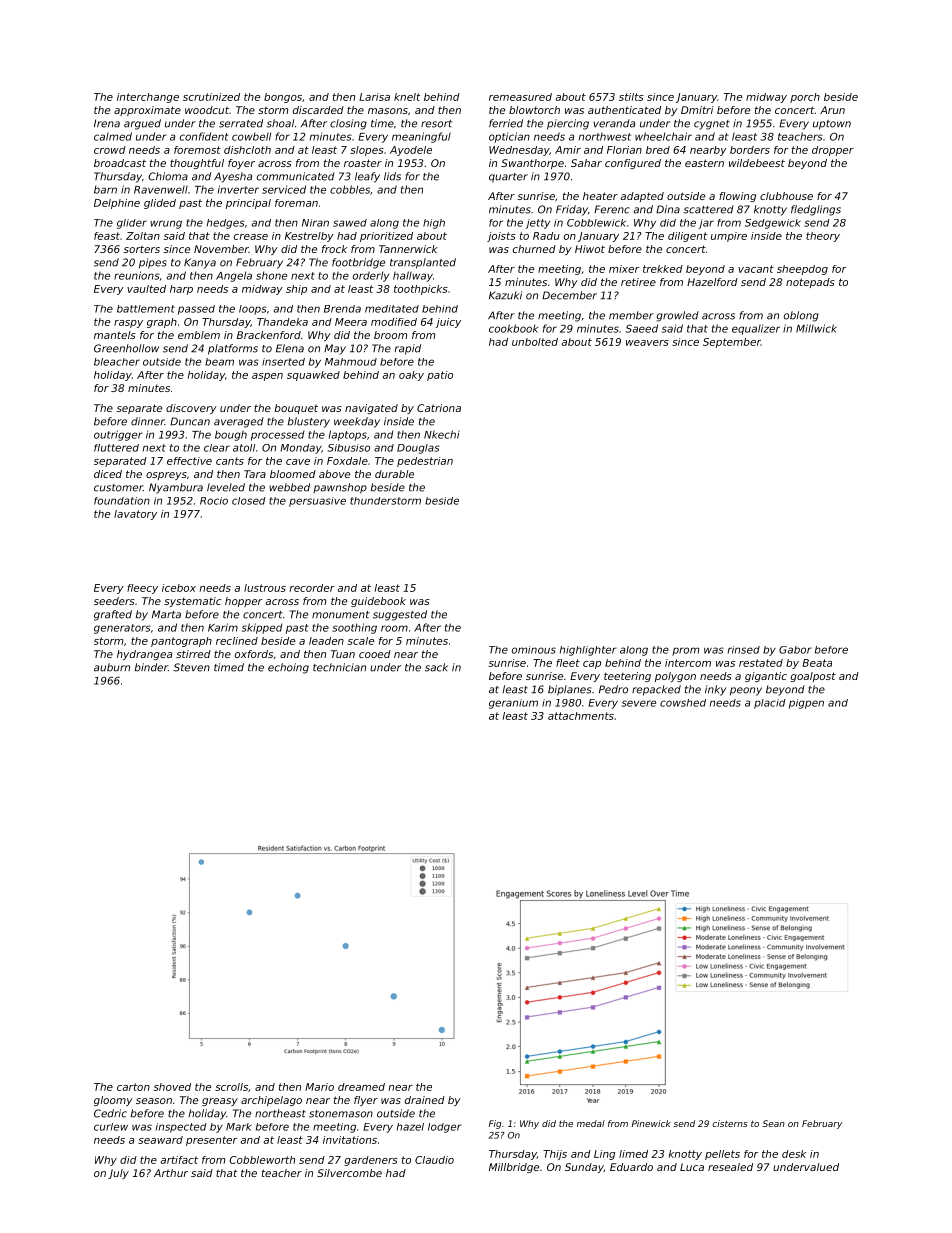 Image resolution: width=952 pixels, height=1233 pixels. Describe the element at coordinates (823, 237) in the screenshot. I see `theory` at that location.
